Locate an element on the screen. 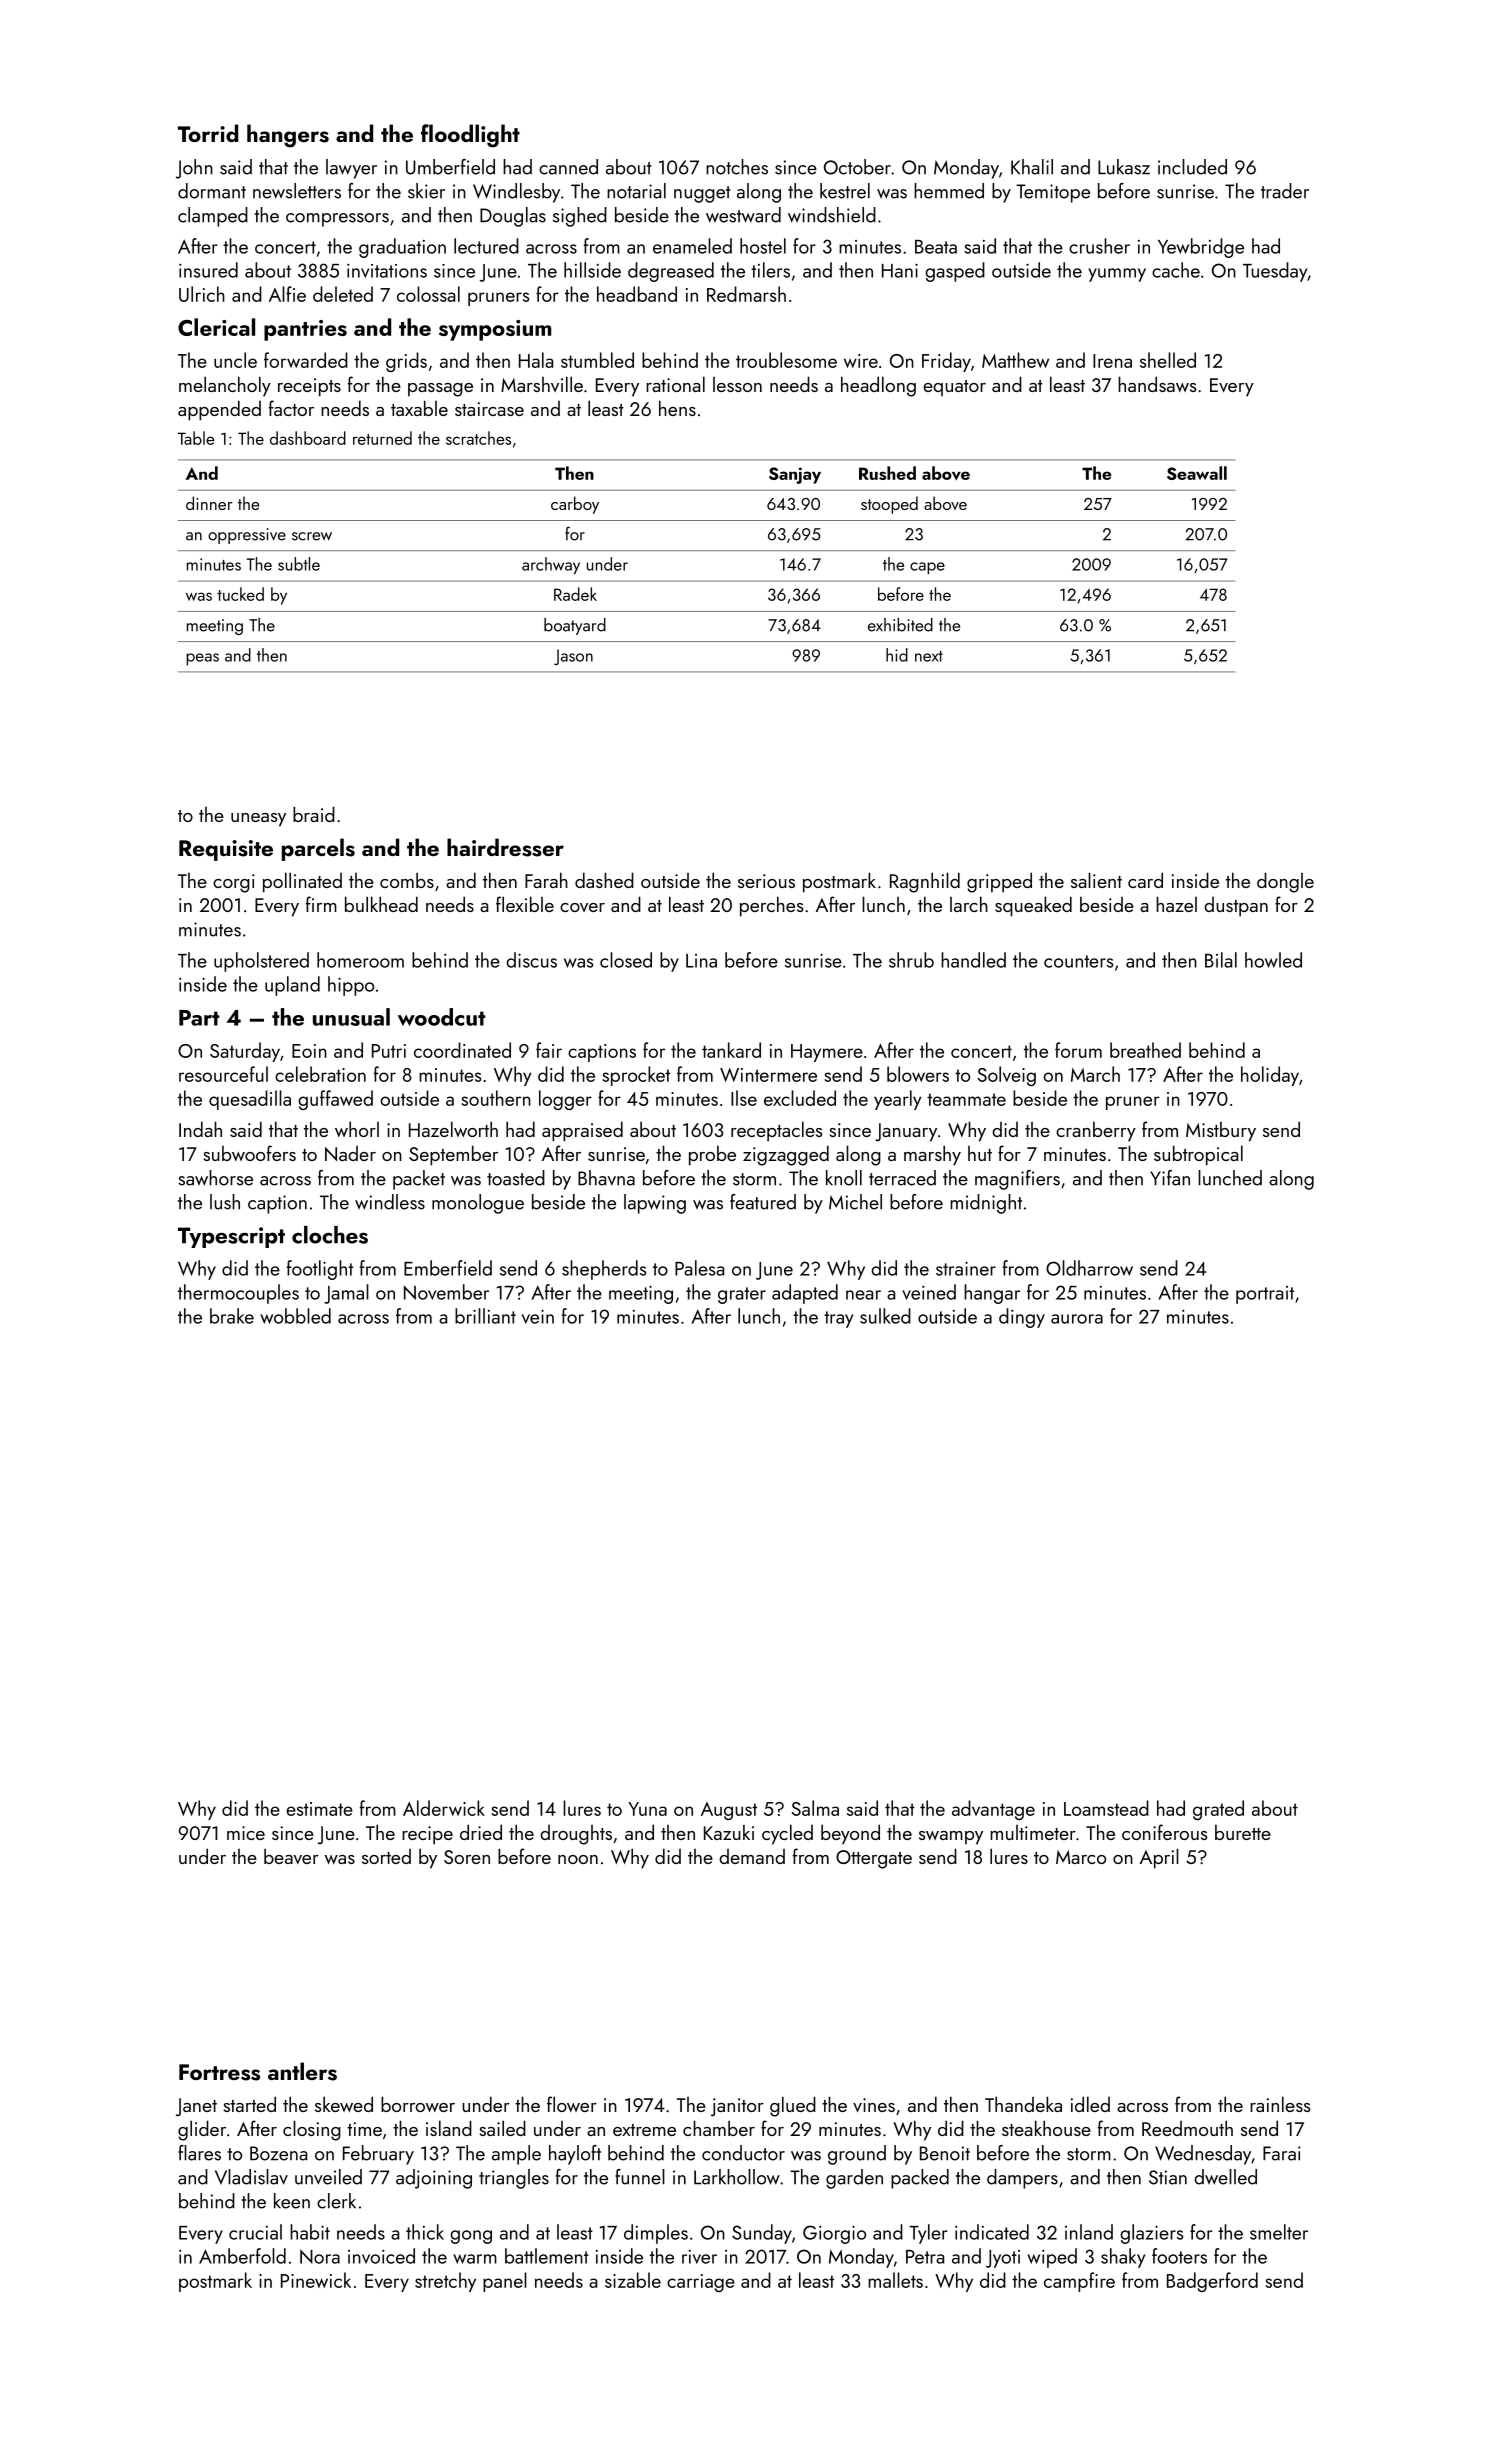 The width and height of the screenshot is (1496, 2464). brake is located at coordinates (232, 1316).
